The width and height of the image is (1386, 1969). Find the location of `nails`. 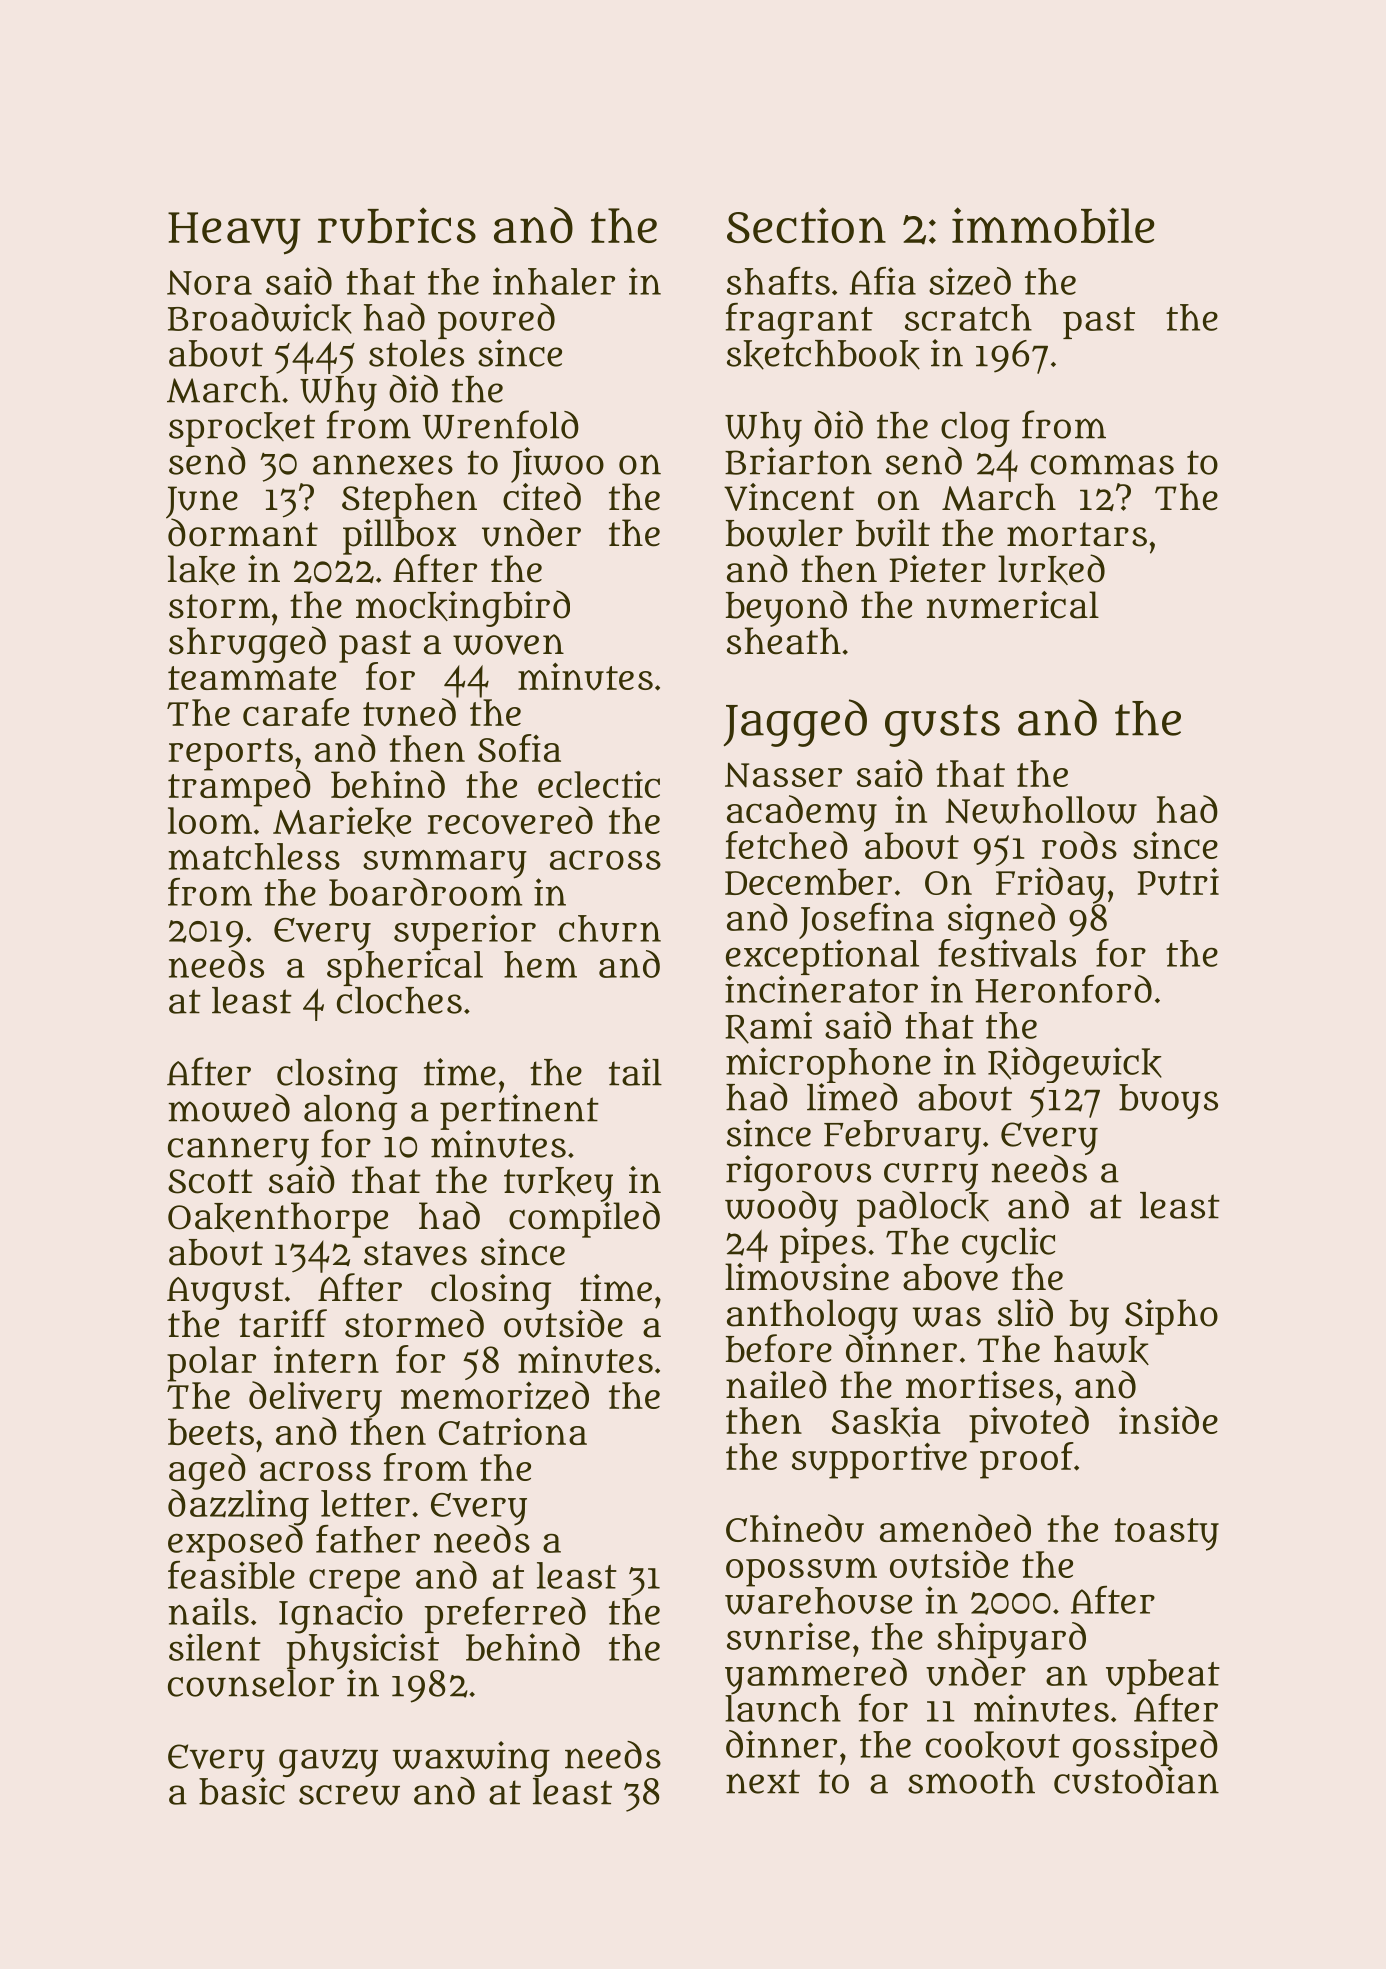

nails is located at coordinates (209, 1611).
